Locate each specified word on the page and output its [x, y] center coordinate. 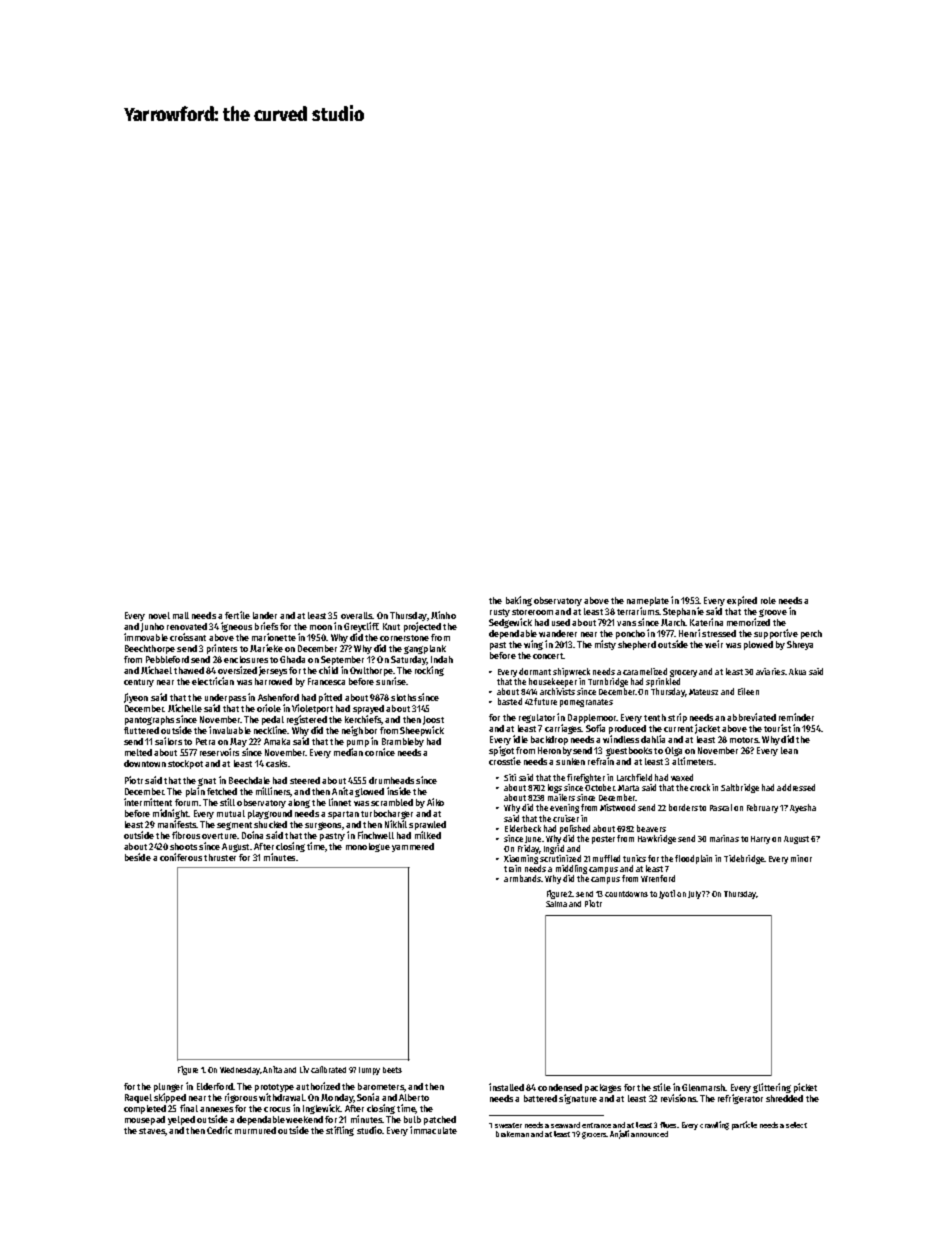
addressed [796, 787]
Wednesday [240, 1071]
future [545, 701]
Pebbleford [167, 659]
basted [510, 701]
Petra [205, 741]
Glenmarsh [703, 1087]
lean [789, 750]
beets [392, 1070]
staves [152, 1131]
